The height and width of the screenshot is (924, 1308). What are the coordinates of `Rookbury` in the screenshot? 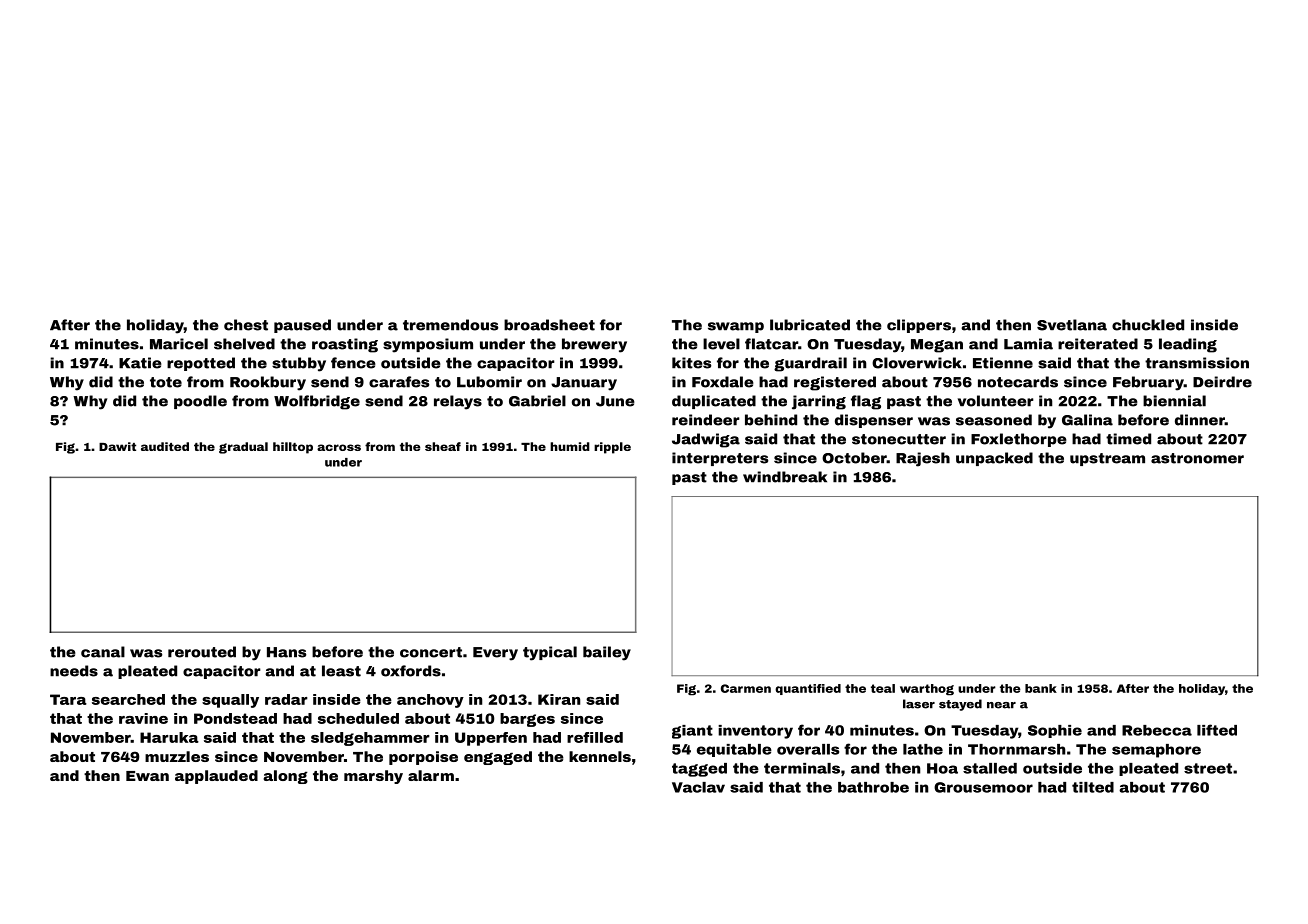 It's located at (268, 383).
